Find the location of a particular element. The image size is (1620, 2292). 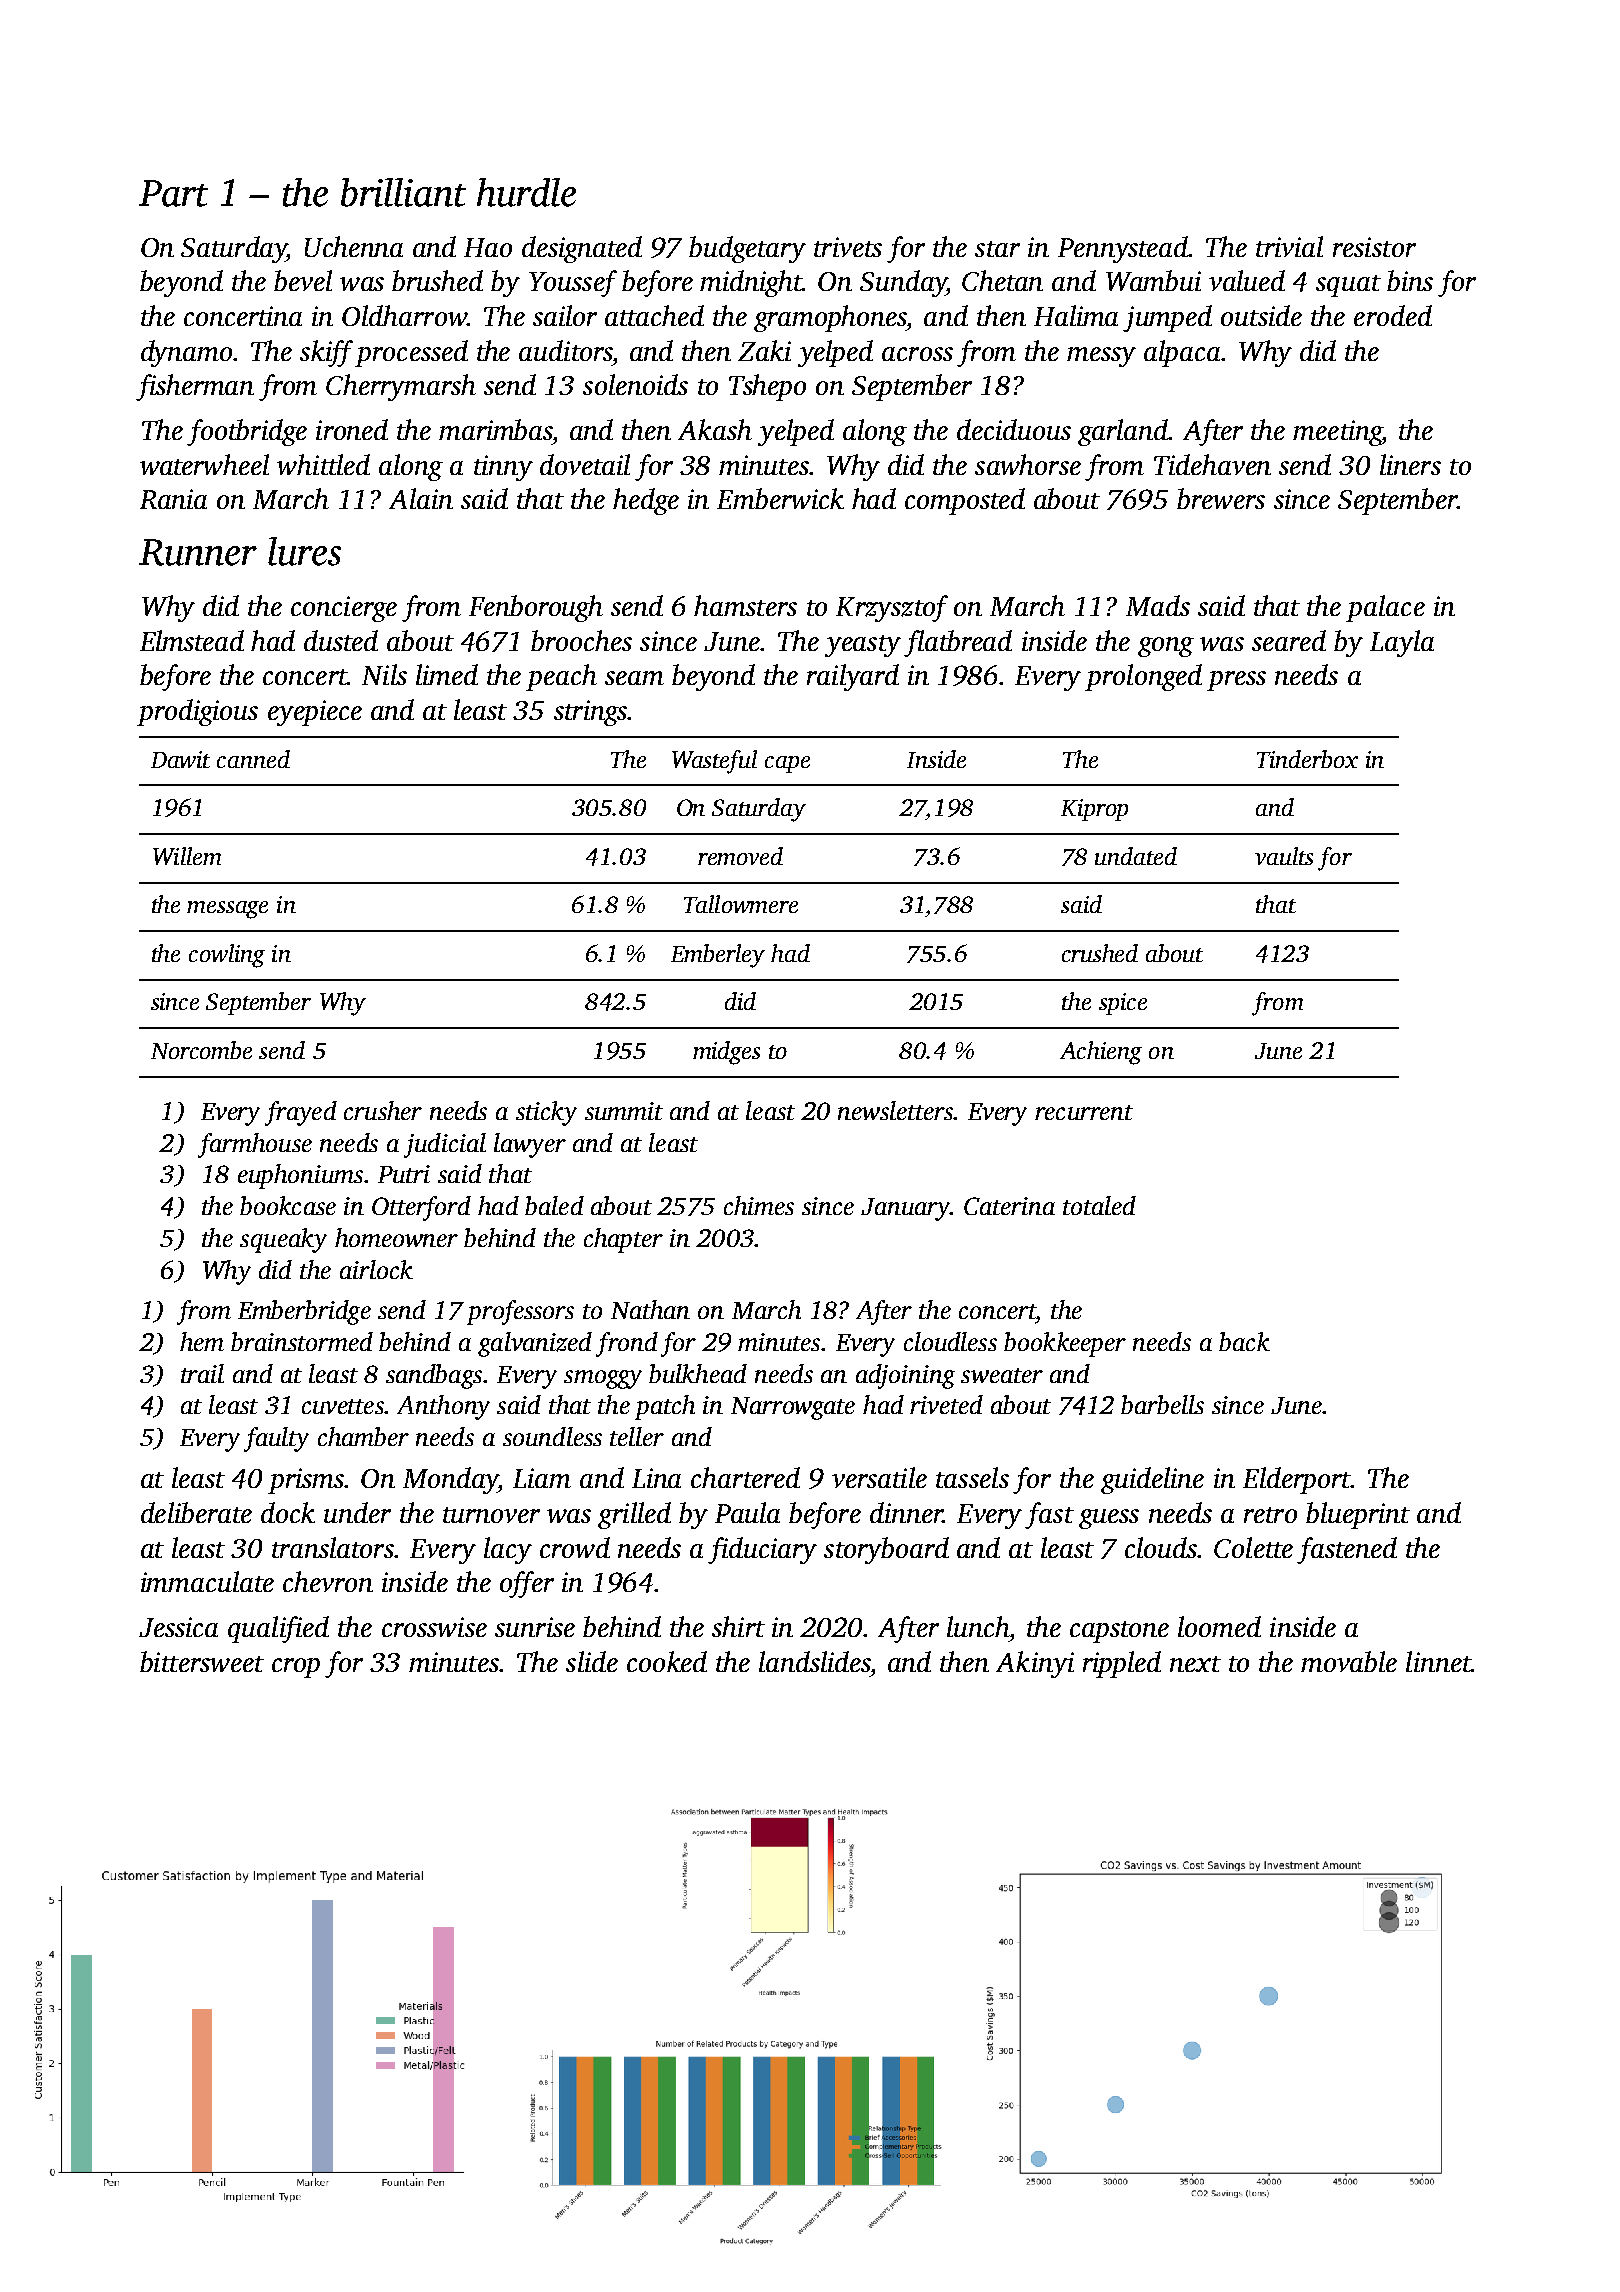

gramophones is located at coordinates (830, 318).
